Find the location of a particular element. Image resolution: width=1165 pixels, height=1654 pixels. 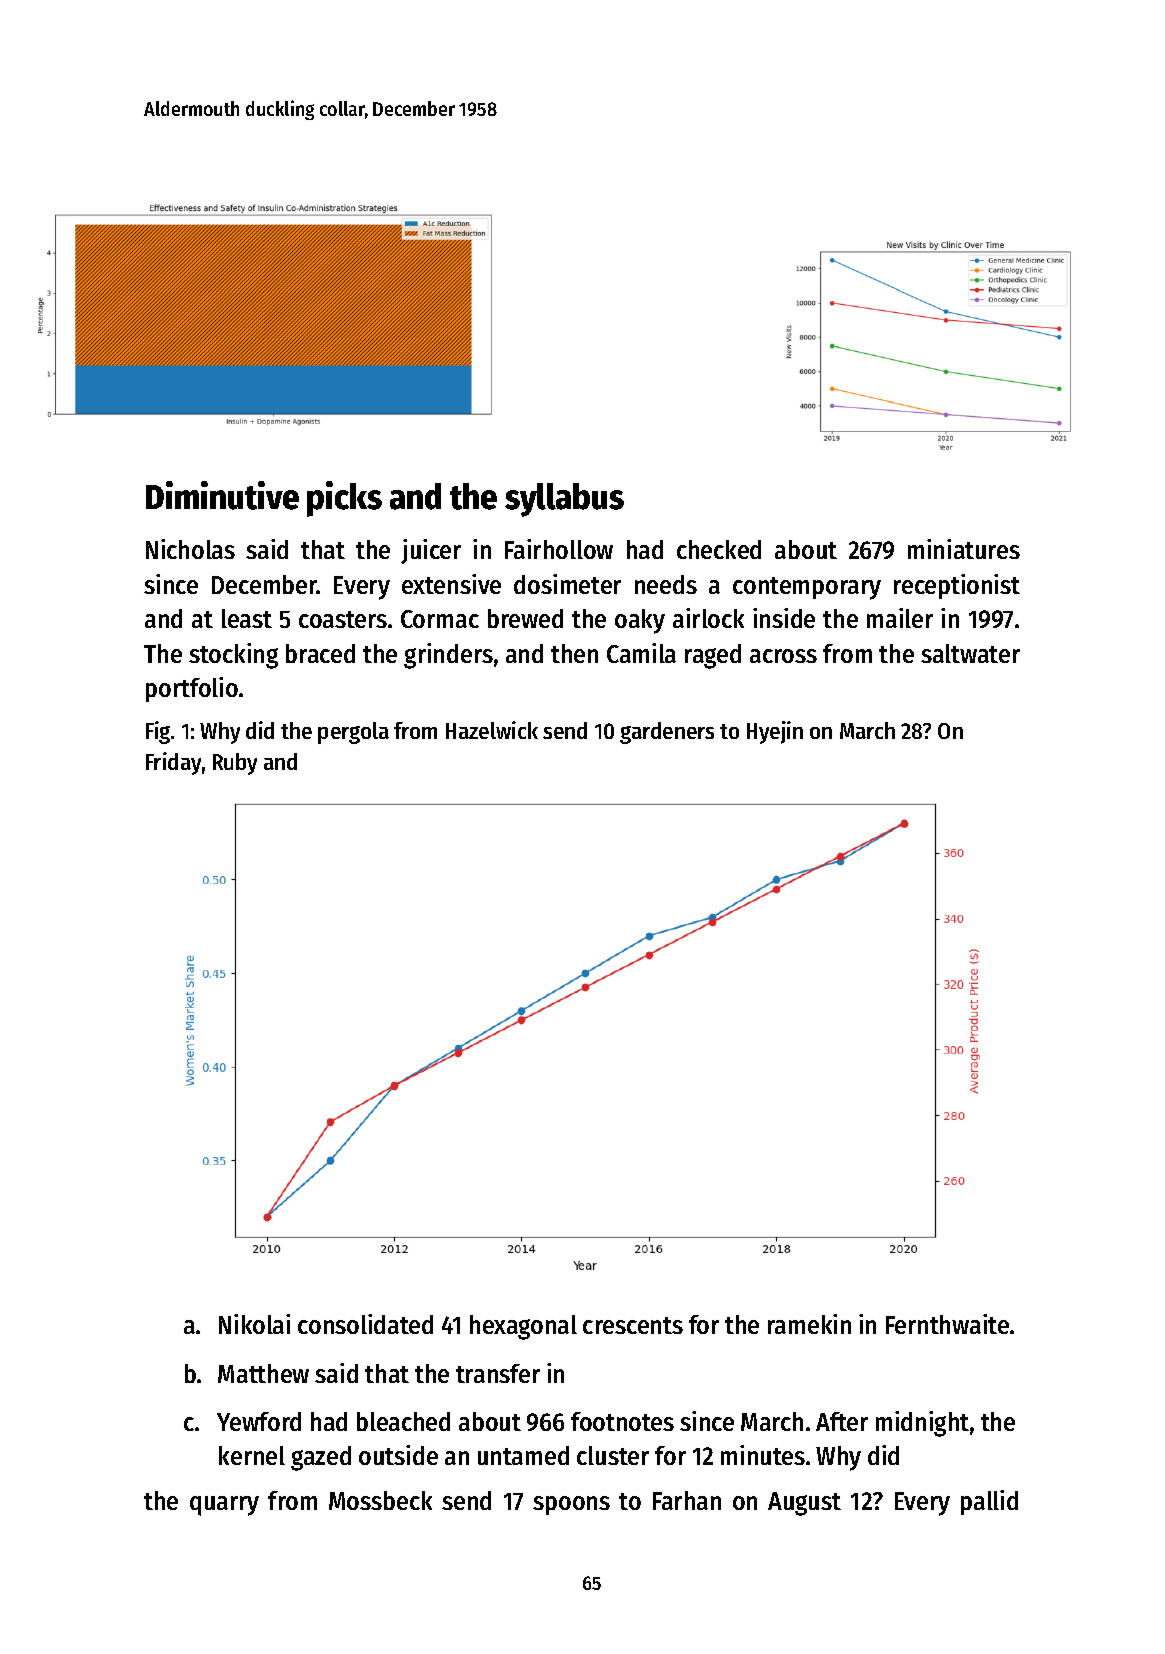

picks is located at coordinates (344, 499).
